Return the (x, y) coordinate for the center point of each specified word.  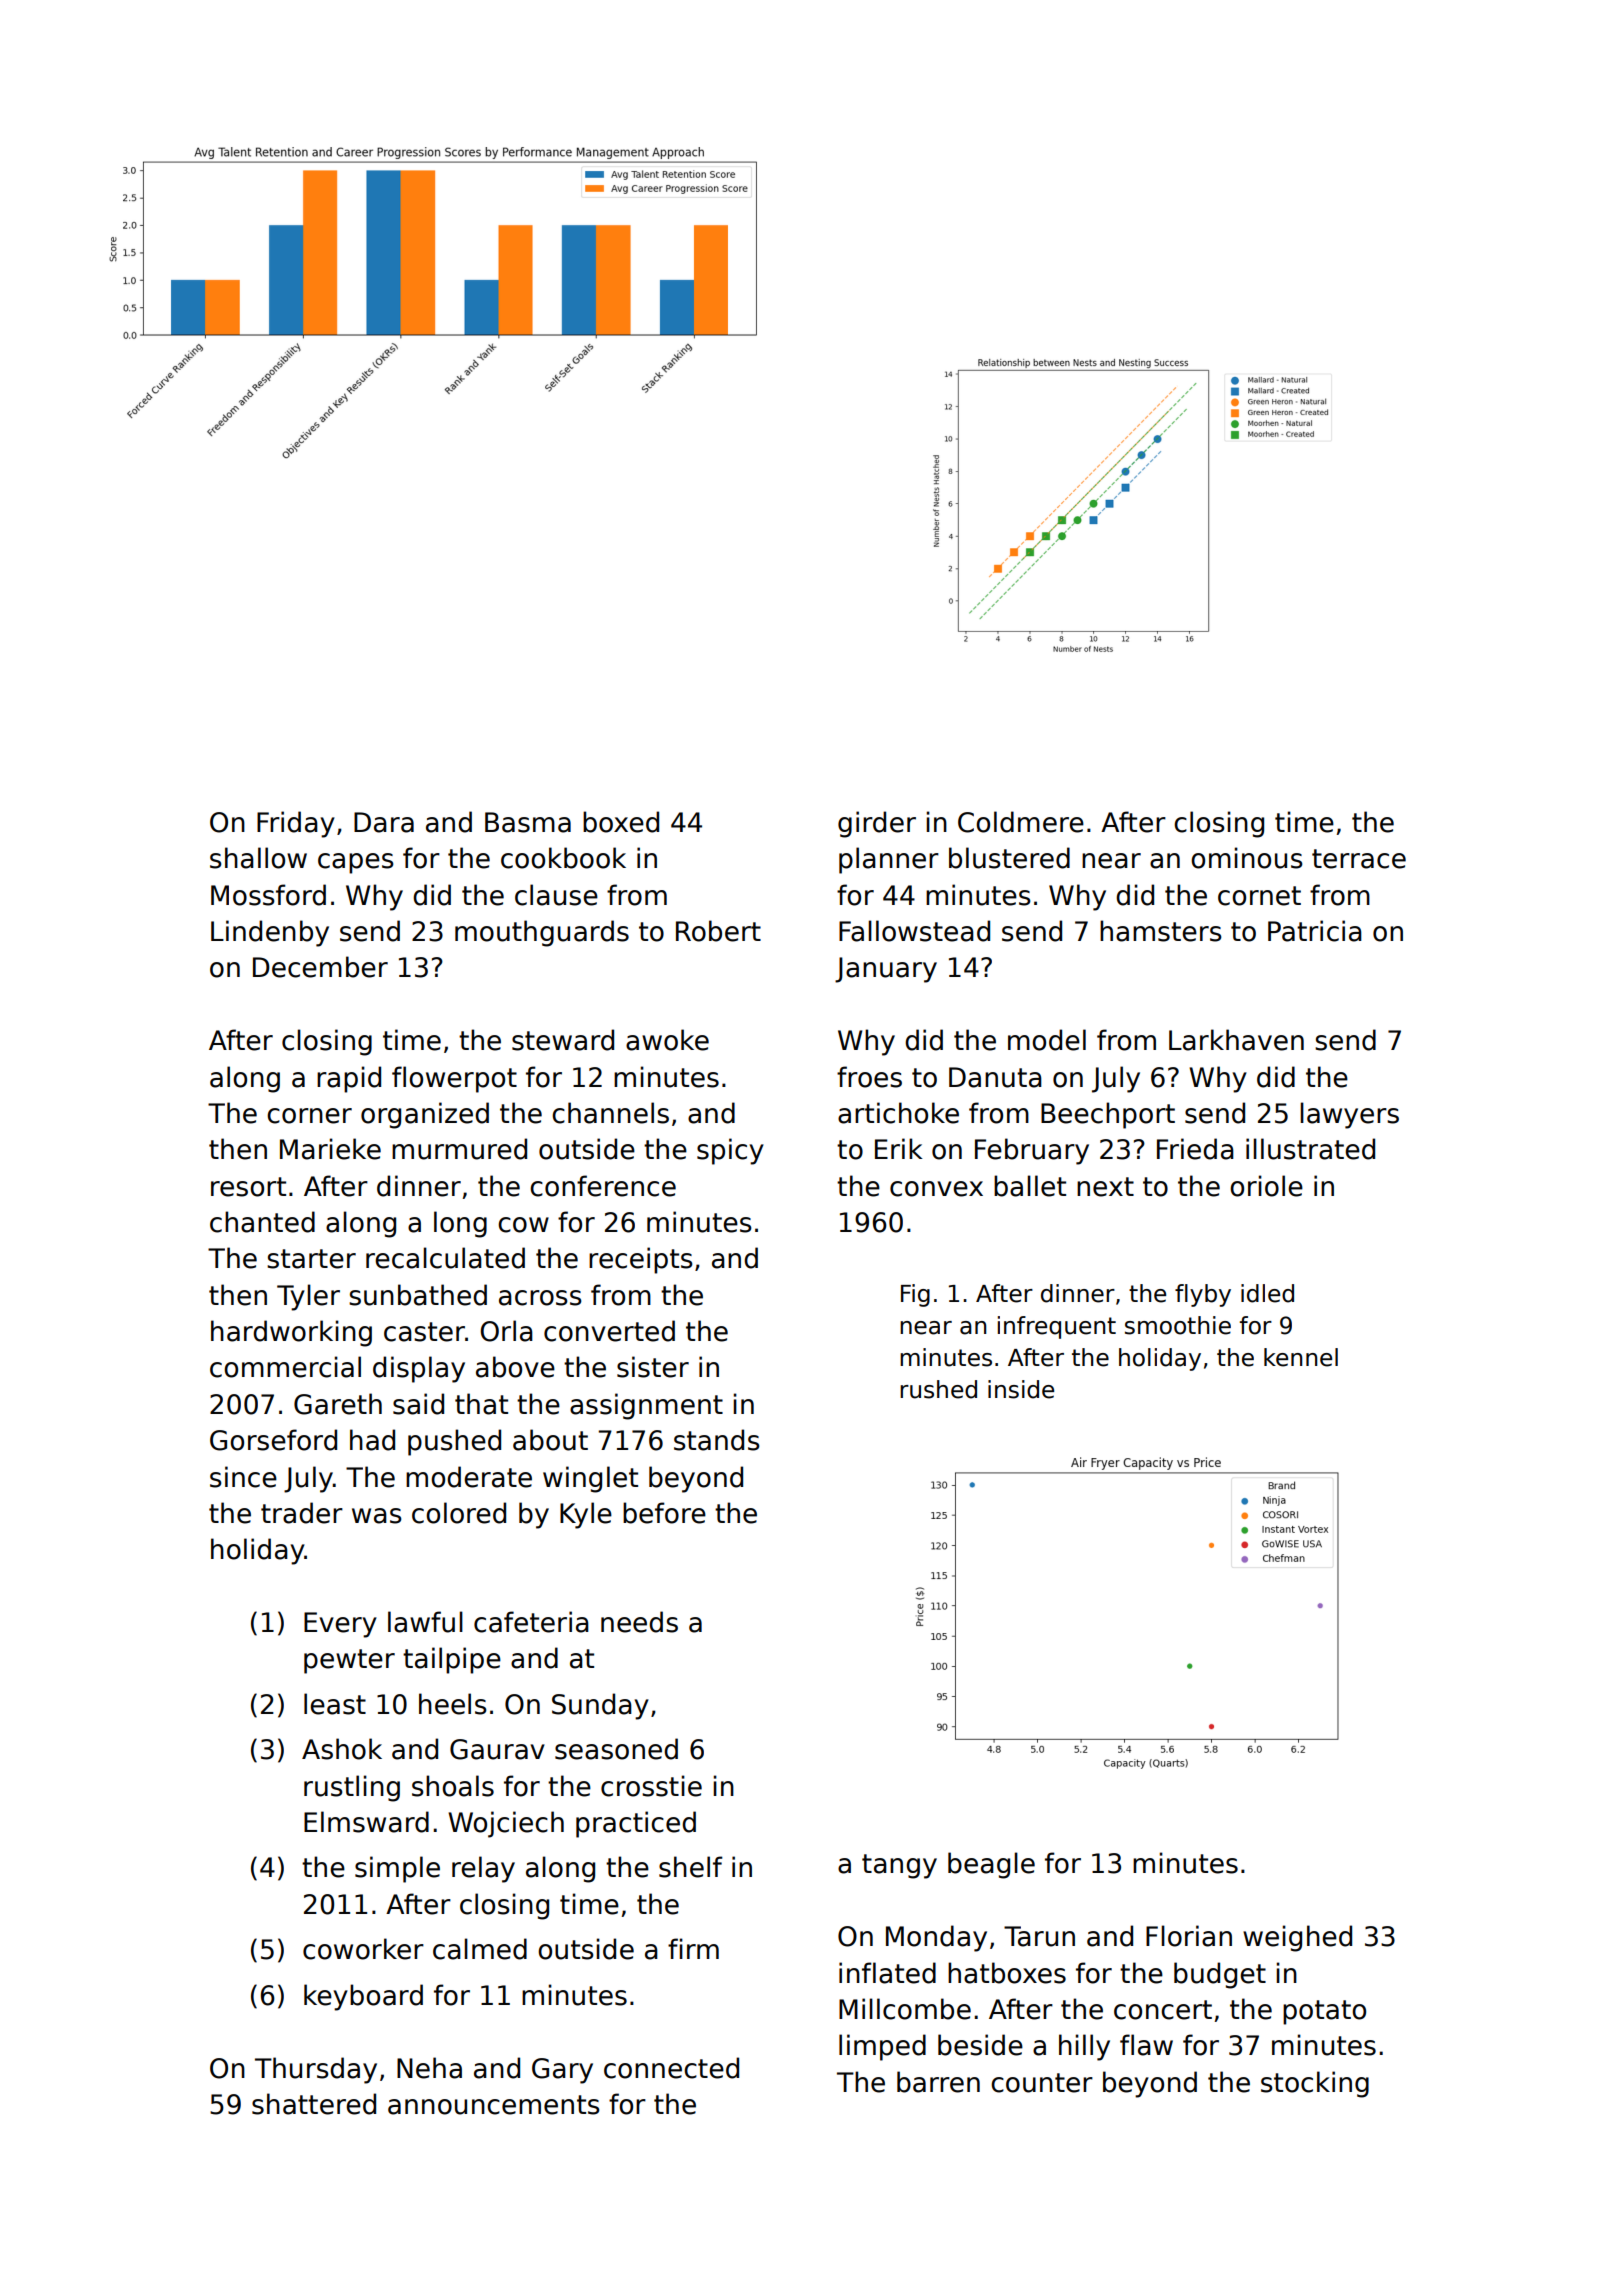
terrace (1359, 859)
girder (877, 824)
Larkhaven (1236, 1040)
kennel (1301, 1357)
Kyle (586, 1515)
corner (309, 1116)
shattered (314, 2104)
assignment (646, 1406)
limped (882, 2047)
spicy (730, 1151)
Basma (528, 822)
